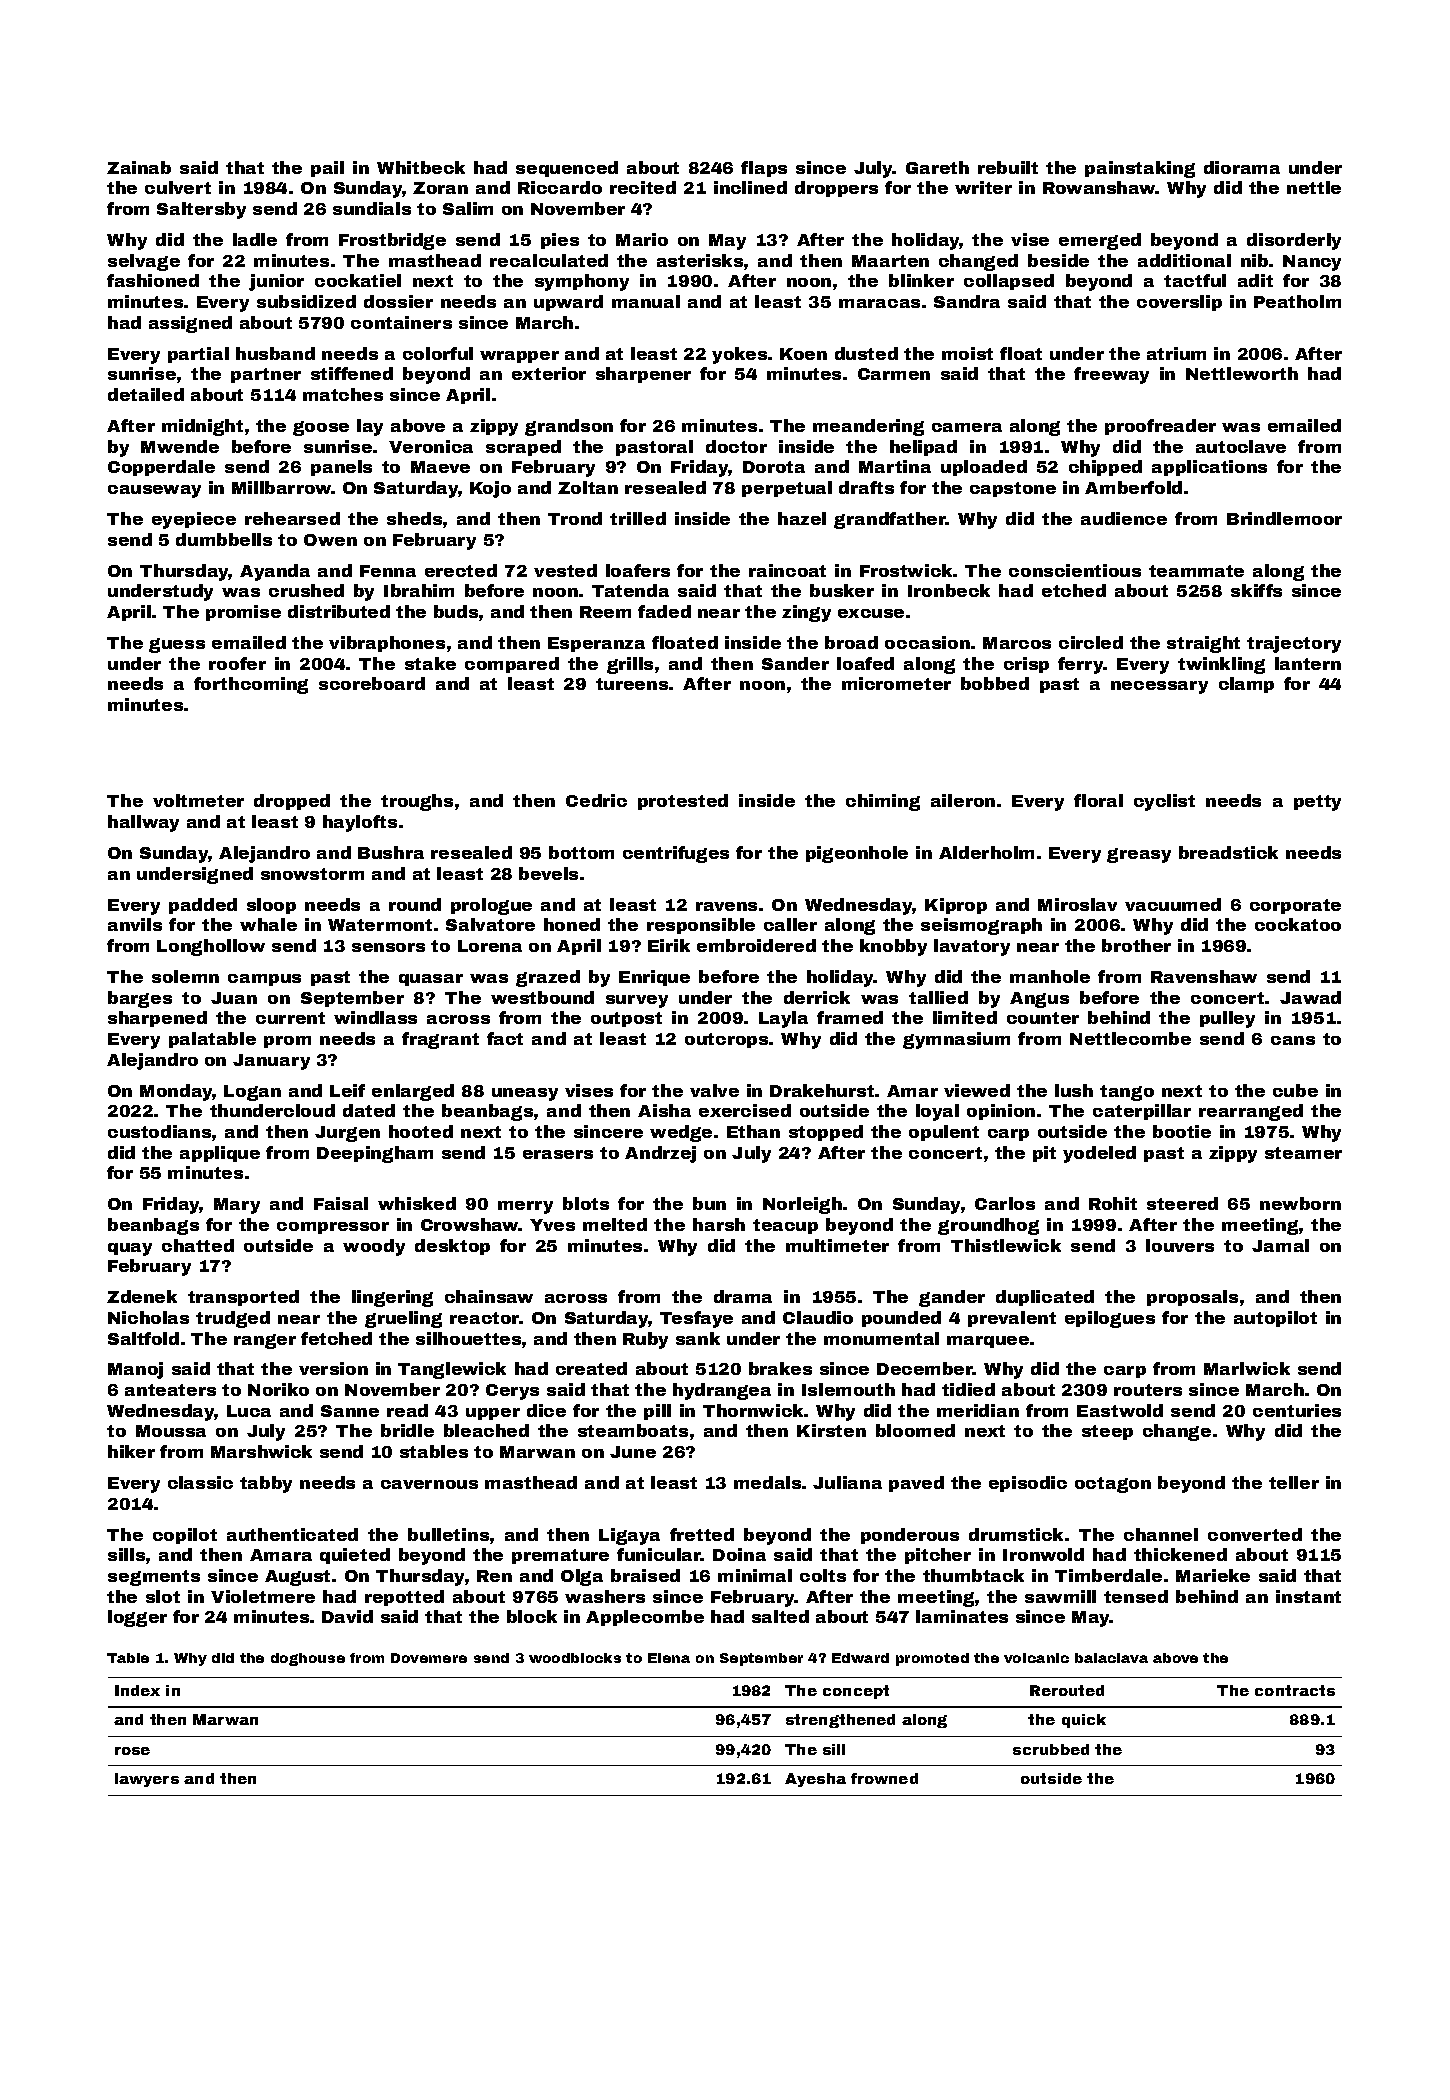 This screenshot has width=1450, height=2100. Describe the element at coordinates (605, 612) in the screenshot. I see `Reem` at that location.
